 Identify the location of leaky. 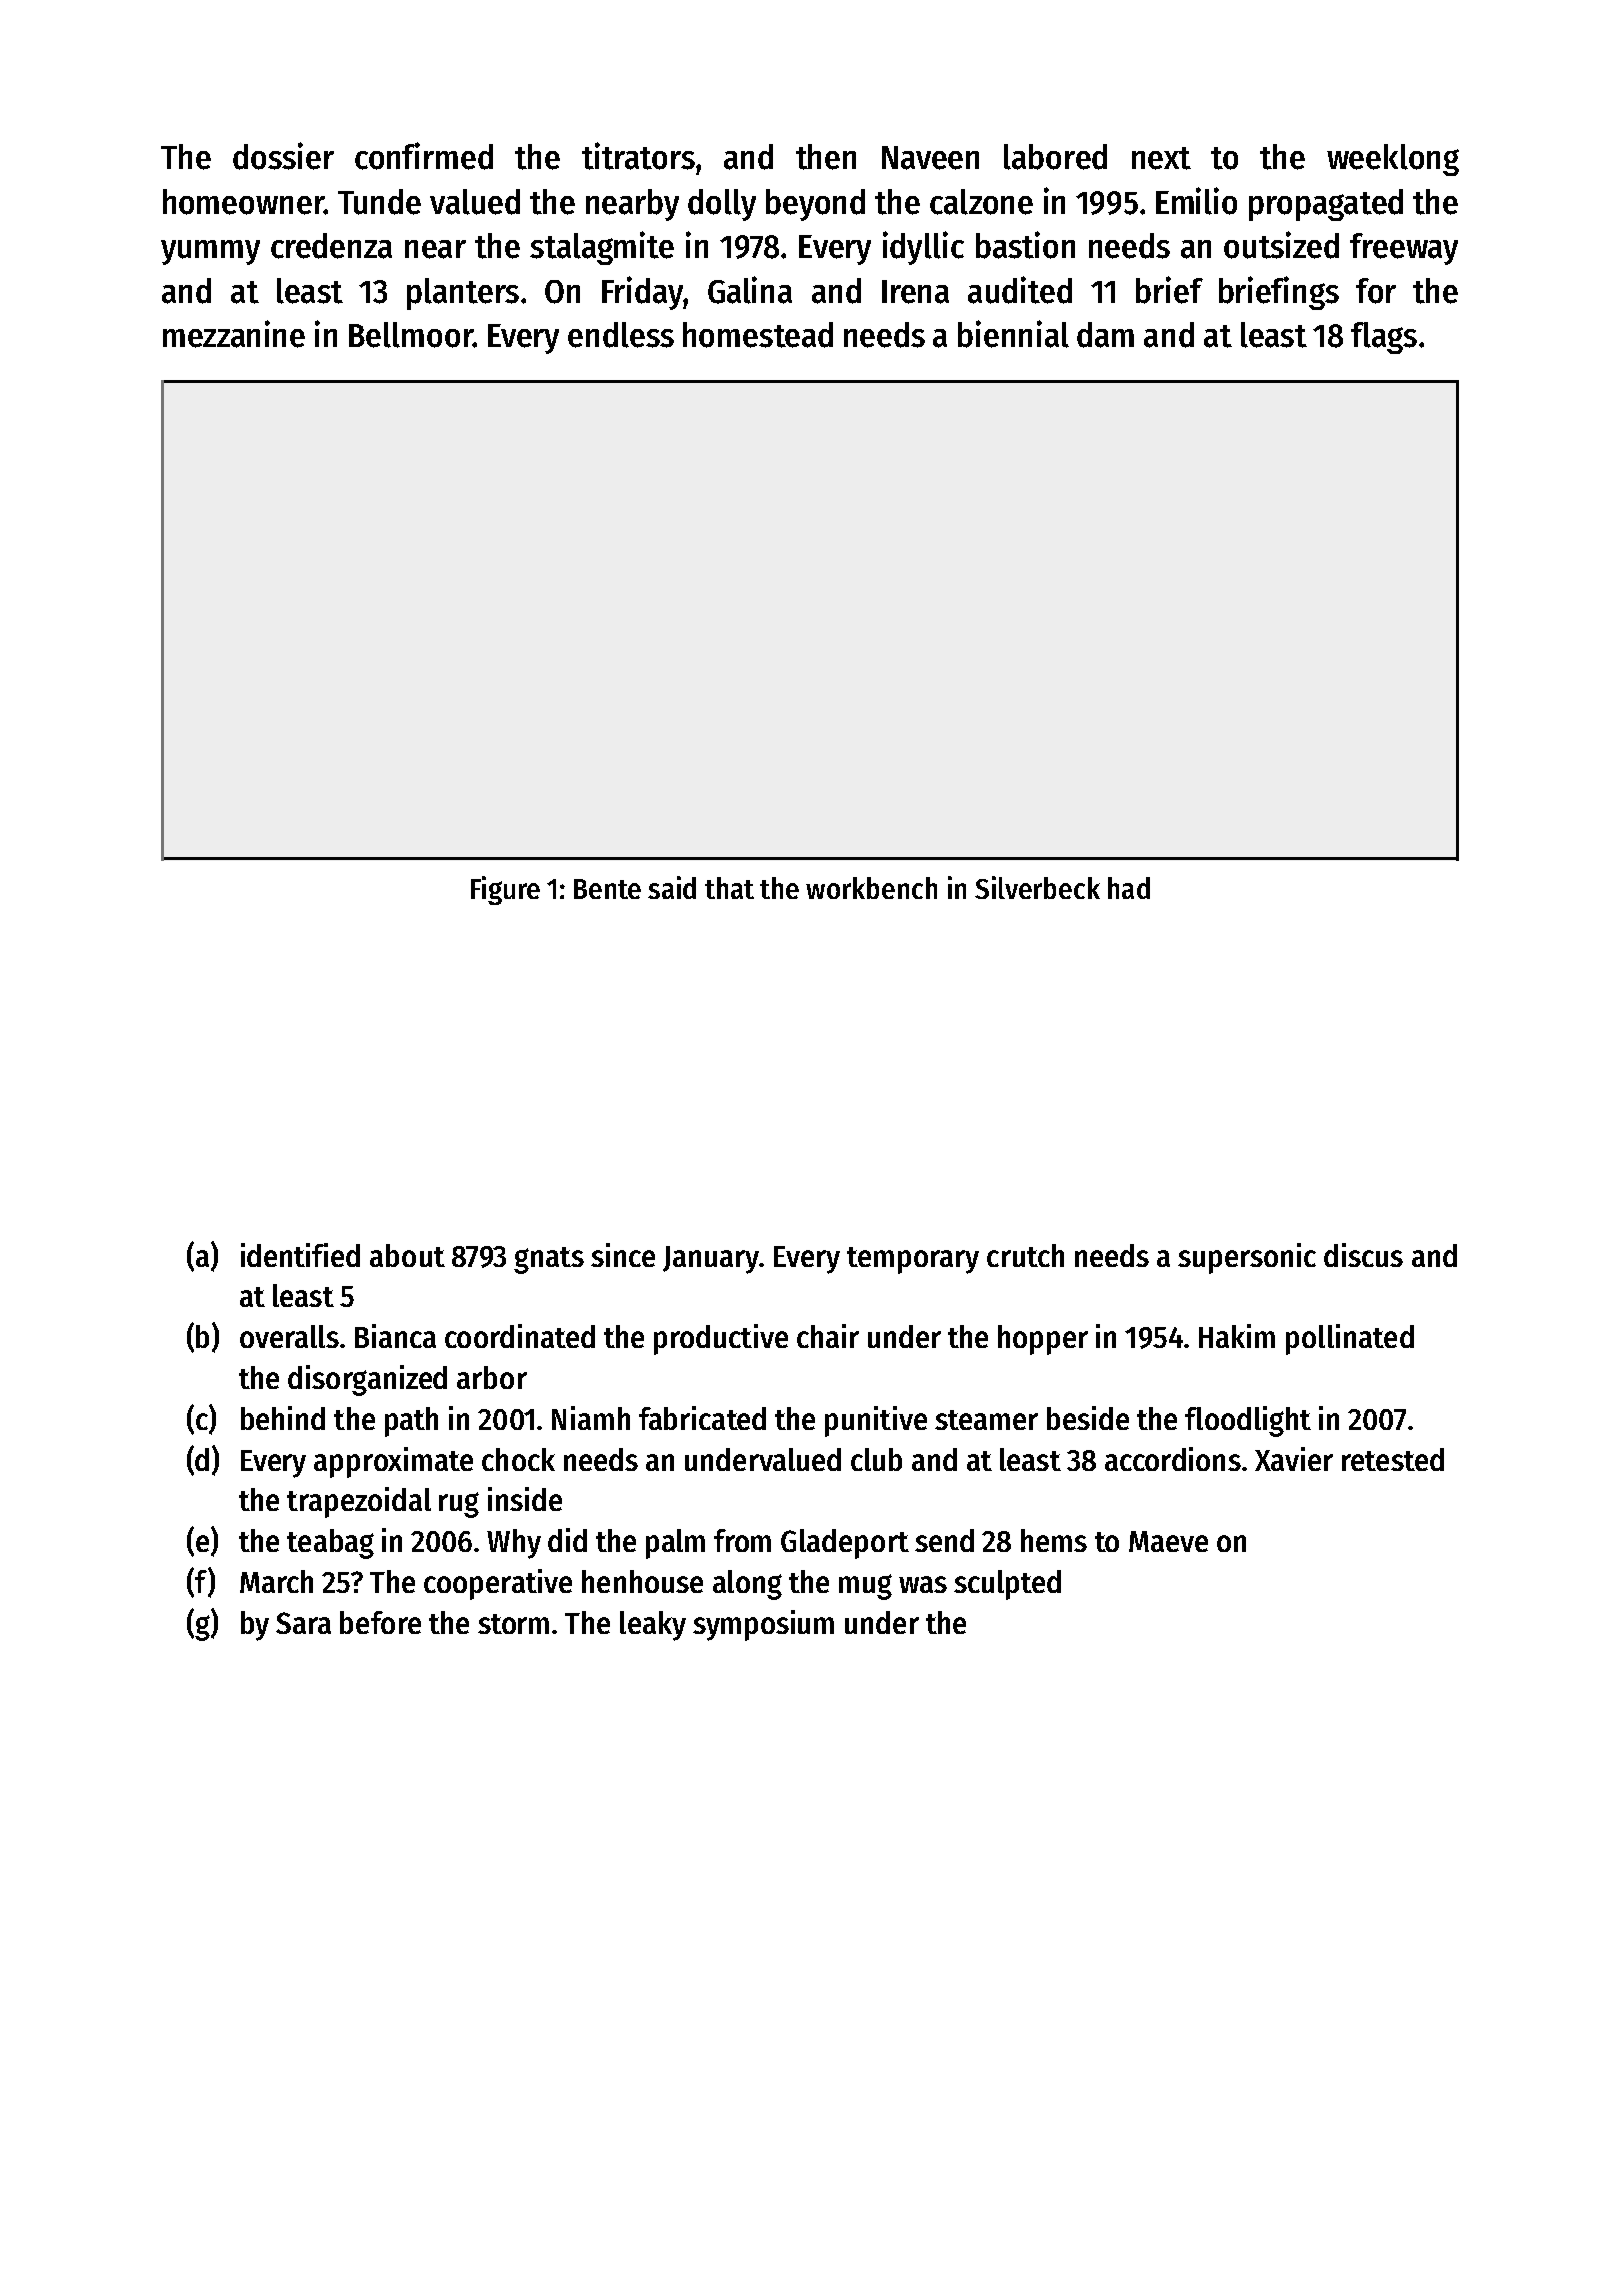
(653, 1626).
